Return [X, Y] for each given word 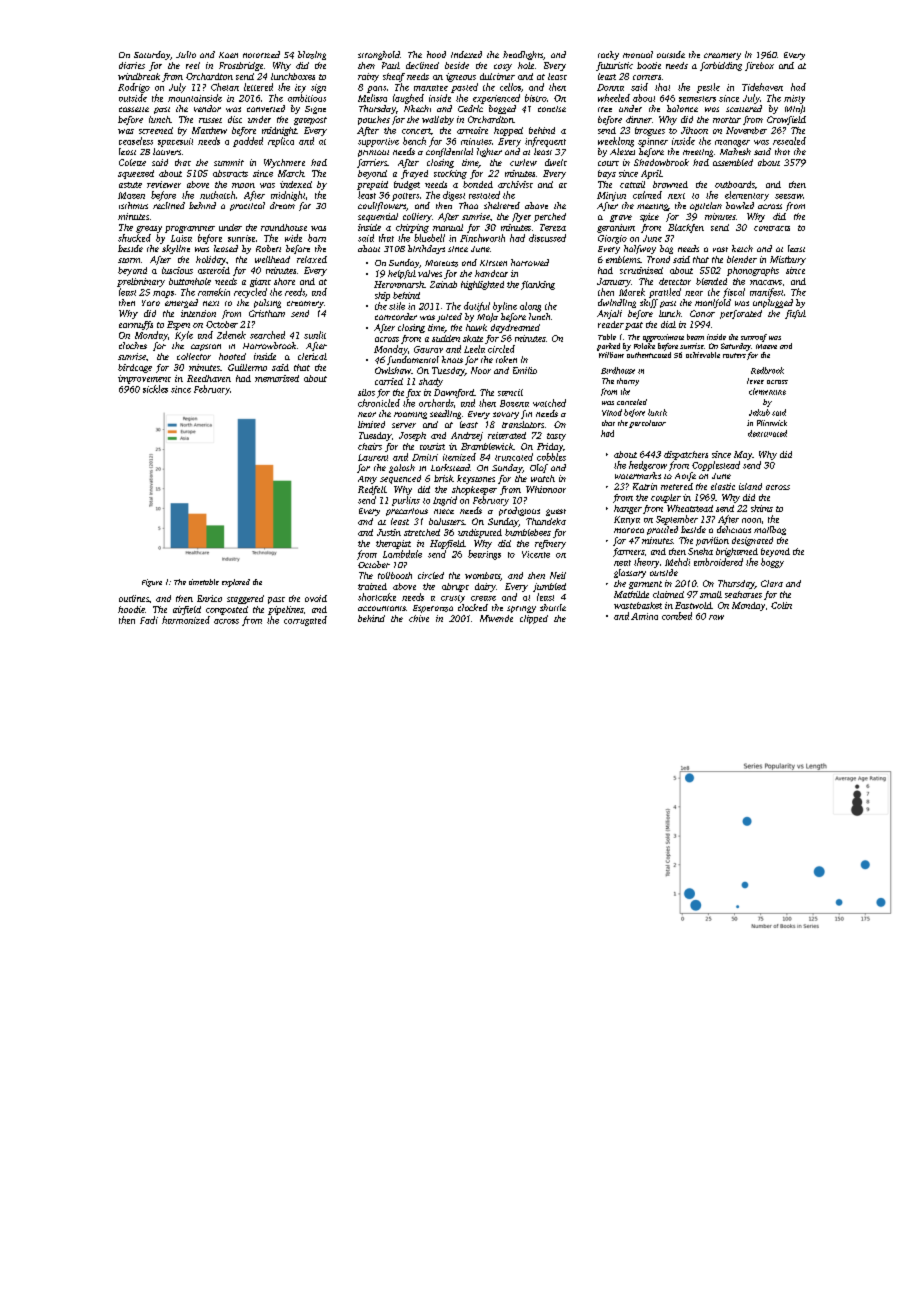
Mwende [496, 618]
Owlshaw [393, 370]
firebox [759, 66]
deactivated [767, 433]
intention [198, 313]
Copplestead [716, 466]
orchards [436, 403]
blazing [312, 55]
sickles [155, 389]
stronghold [379, 55]
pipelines [285, 610]
